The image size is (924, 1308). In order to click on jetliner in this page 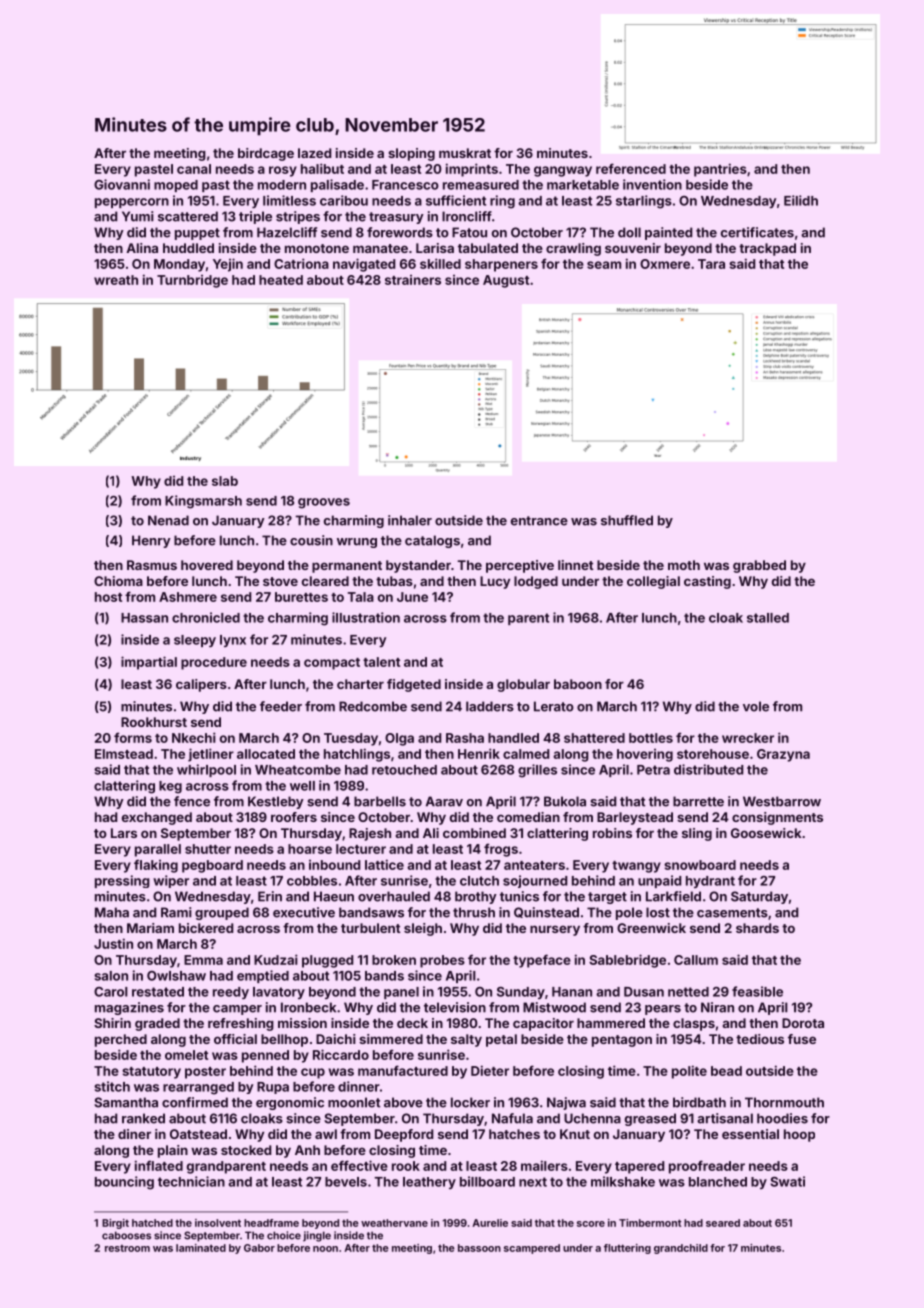, I will do `click(211, 755)`.
